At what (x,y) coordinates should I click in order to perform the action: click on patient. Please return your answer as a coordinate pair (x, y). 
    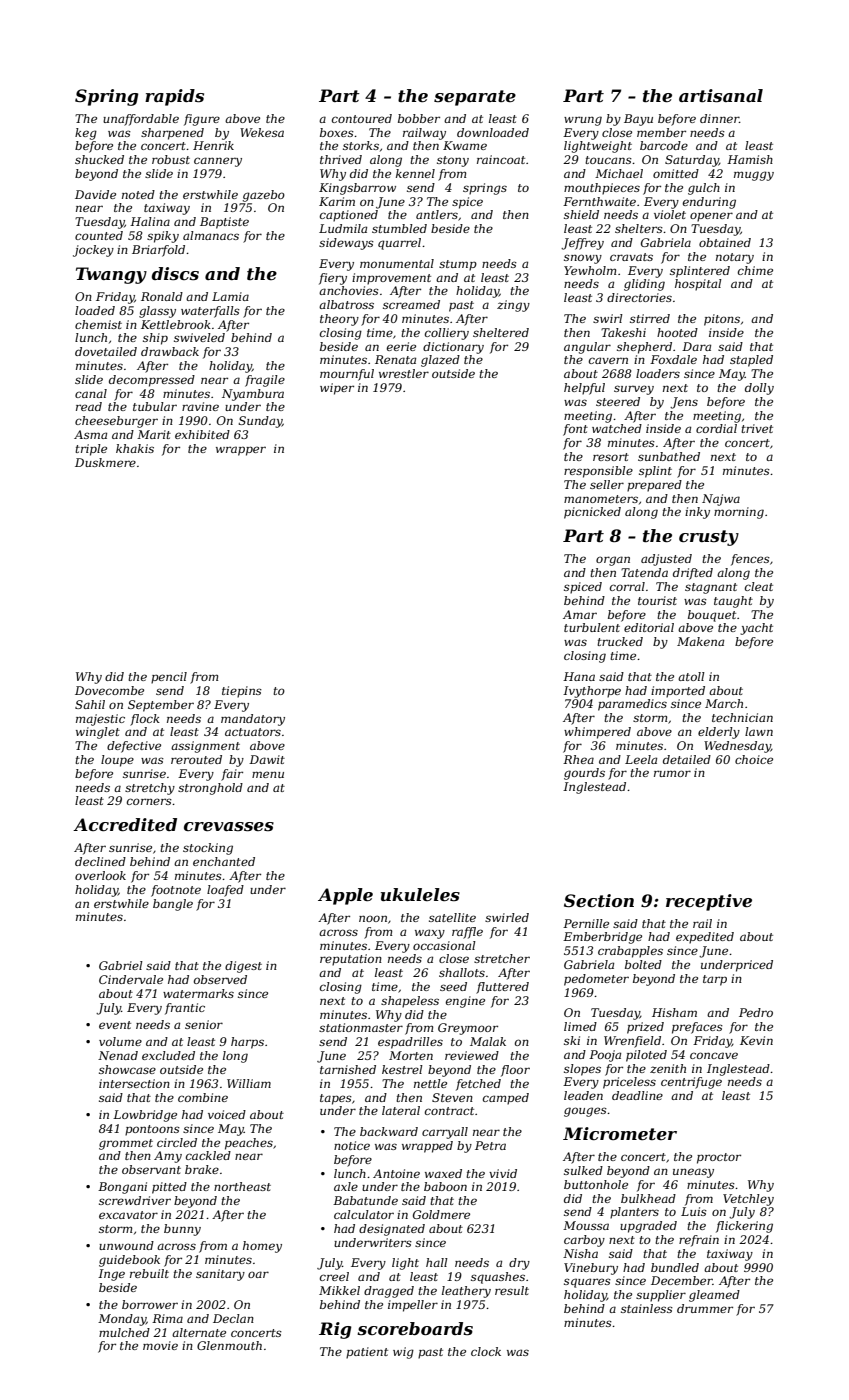
    Looking at the image, I should click on (367, 1353).
